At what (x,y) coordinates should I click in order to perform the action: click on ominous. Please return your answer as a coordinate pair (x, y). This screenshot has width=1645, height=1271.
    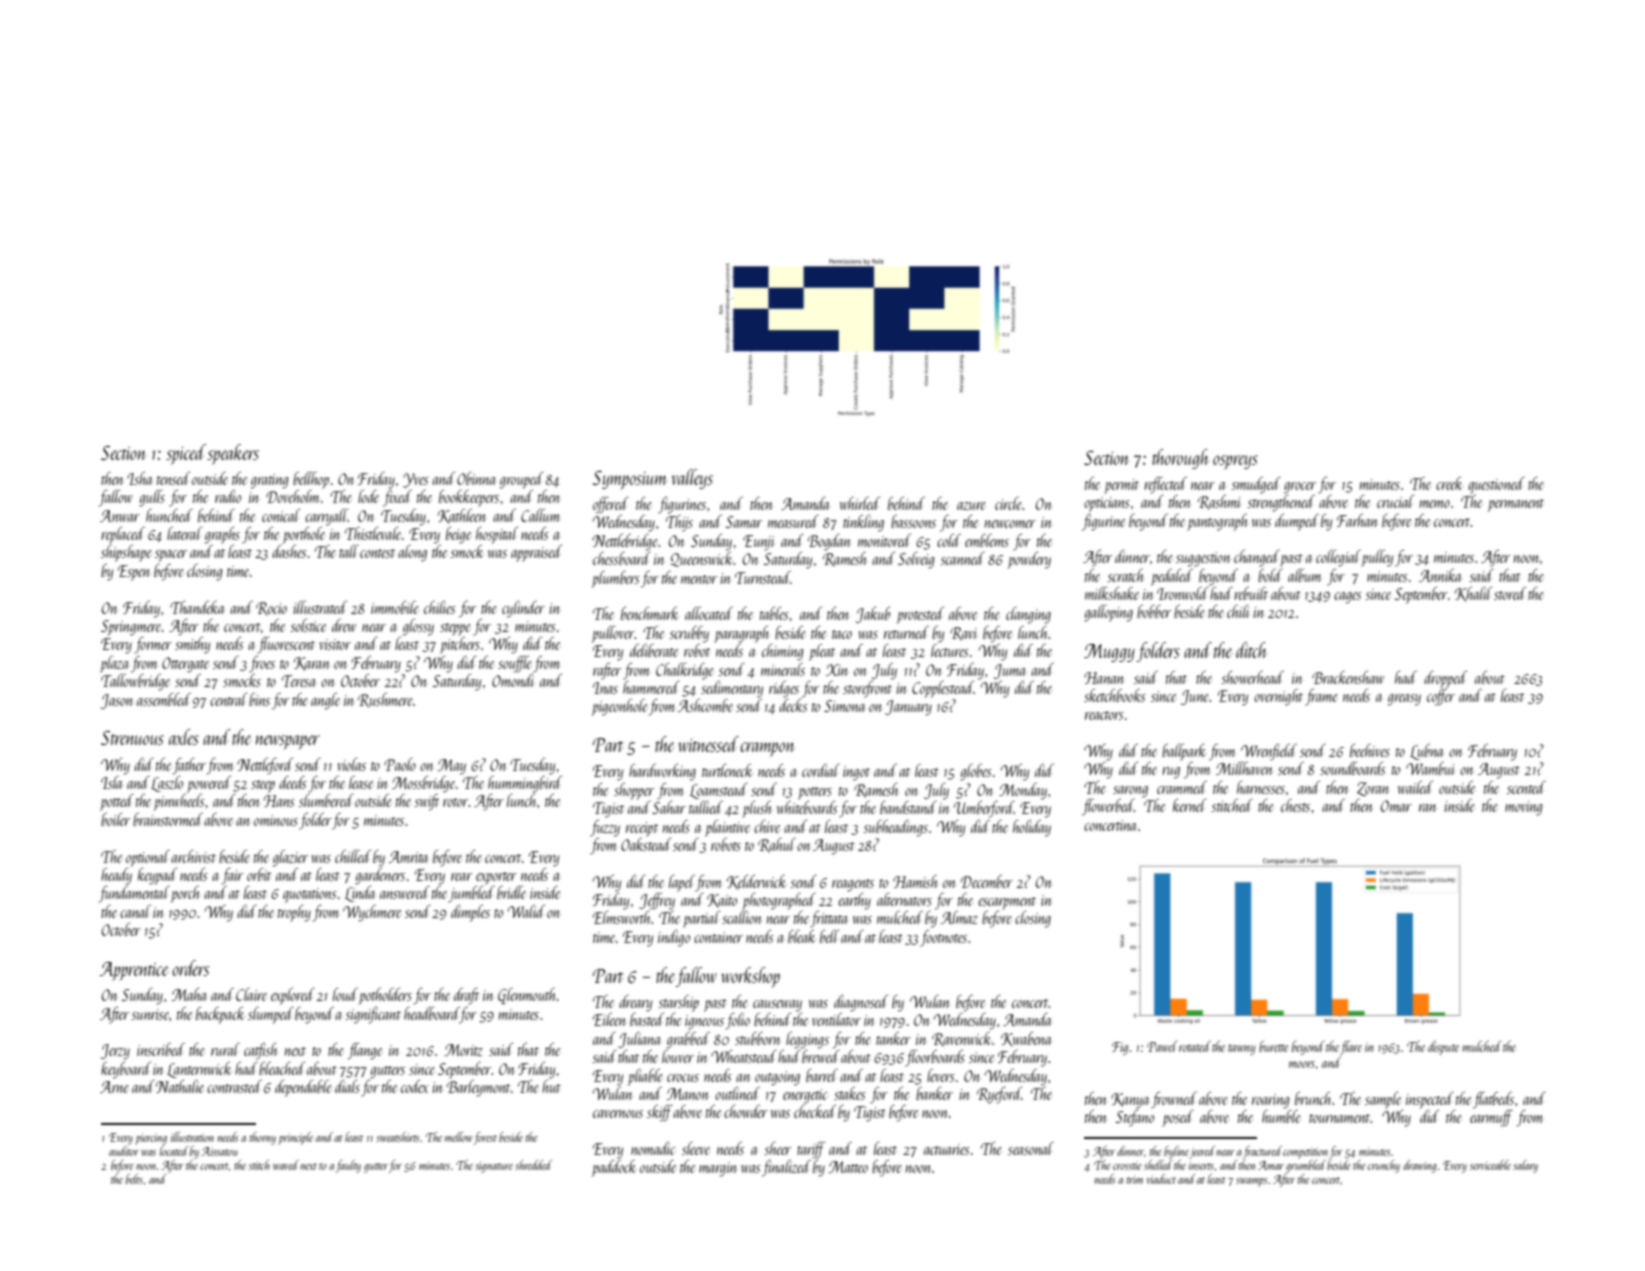
    Looking at the image, I should click on (276, 820).
